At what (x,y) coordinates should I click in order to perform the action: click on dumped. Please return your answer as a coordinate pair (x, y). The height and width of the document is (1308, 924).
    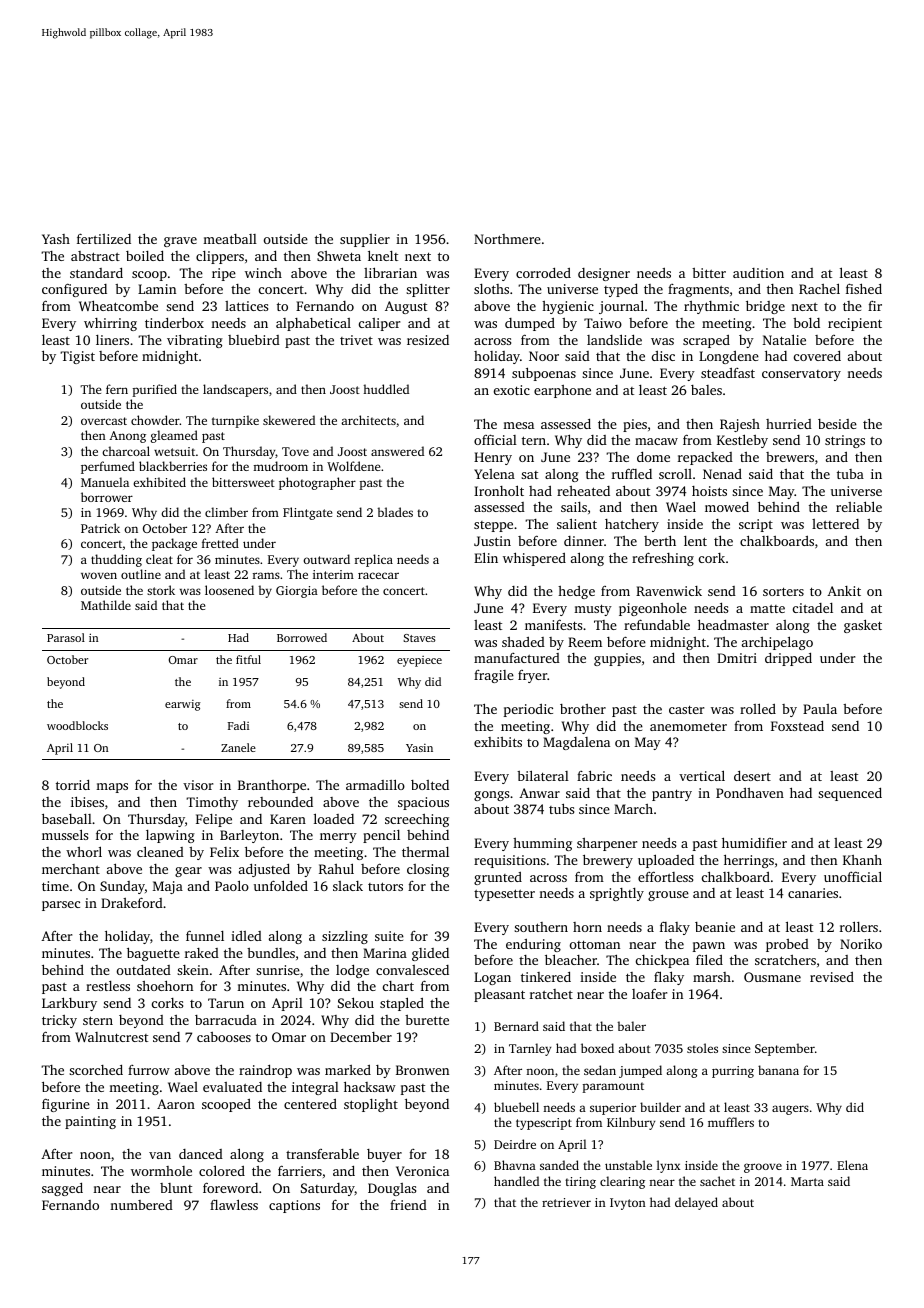
    Looking at the image, I should click on (530, 324).
